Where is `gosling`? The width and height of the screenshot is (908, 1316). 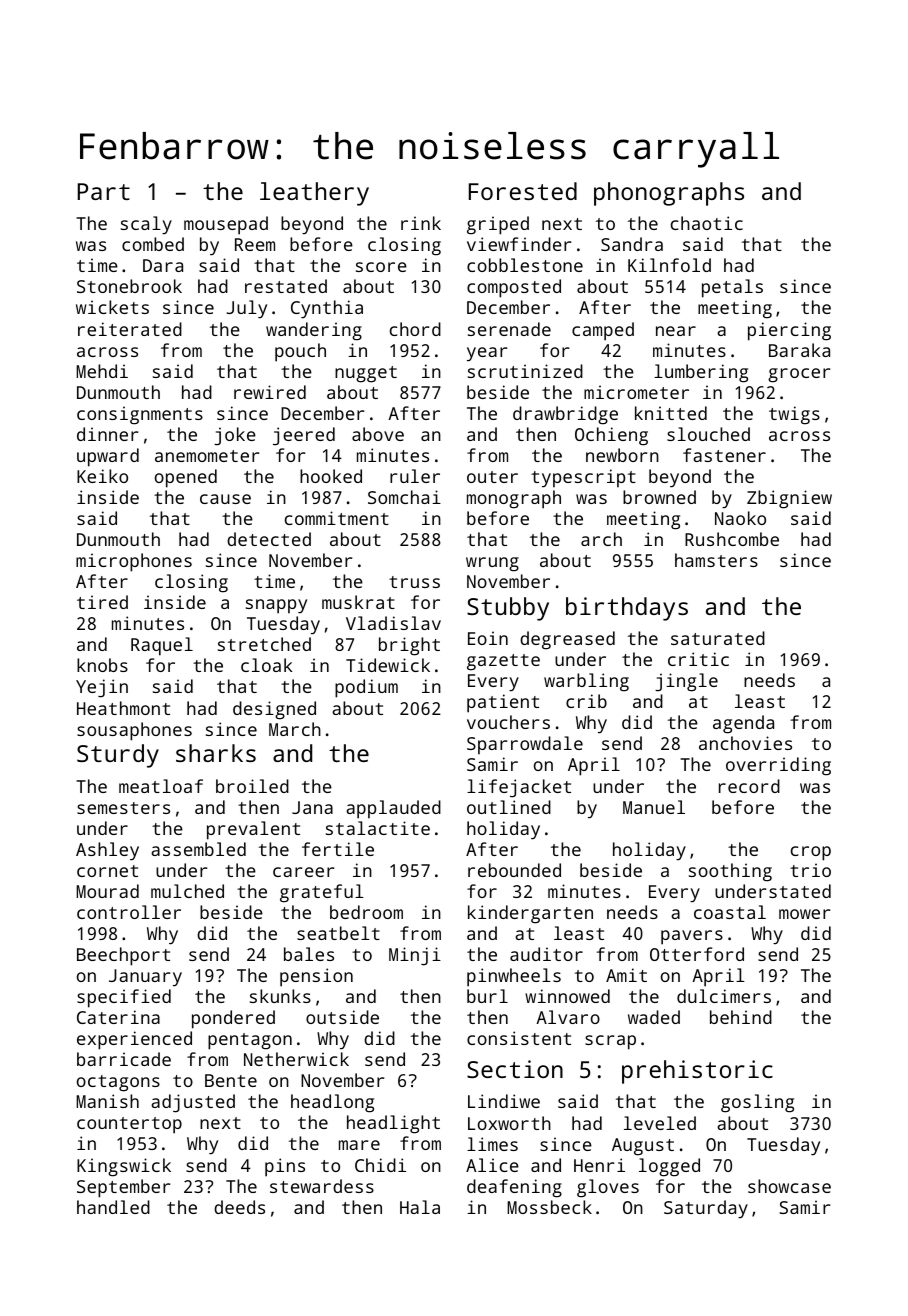 gosling is located at coordinates (757, 1103).
